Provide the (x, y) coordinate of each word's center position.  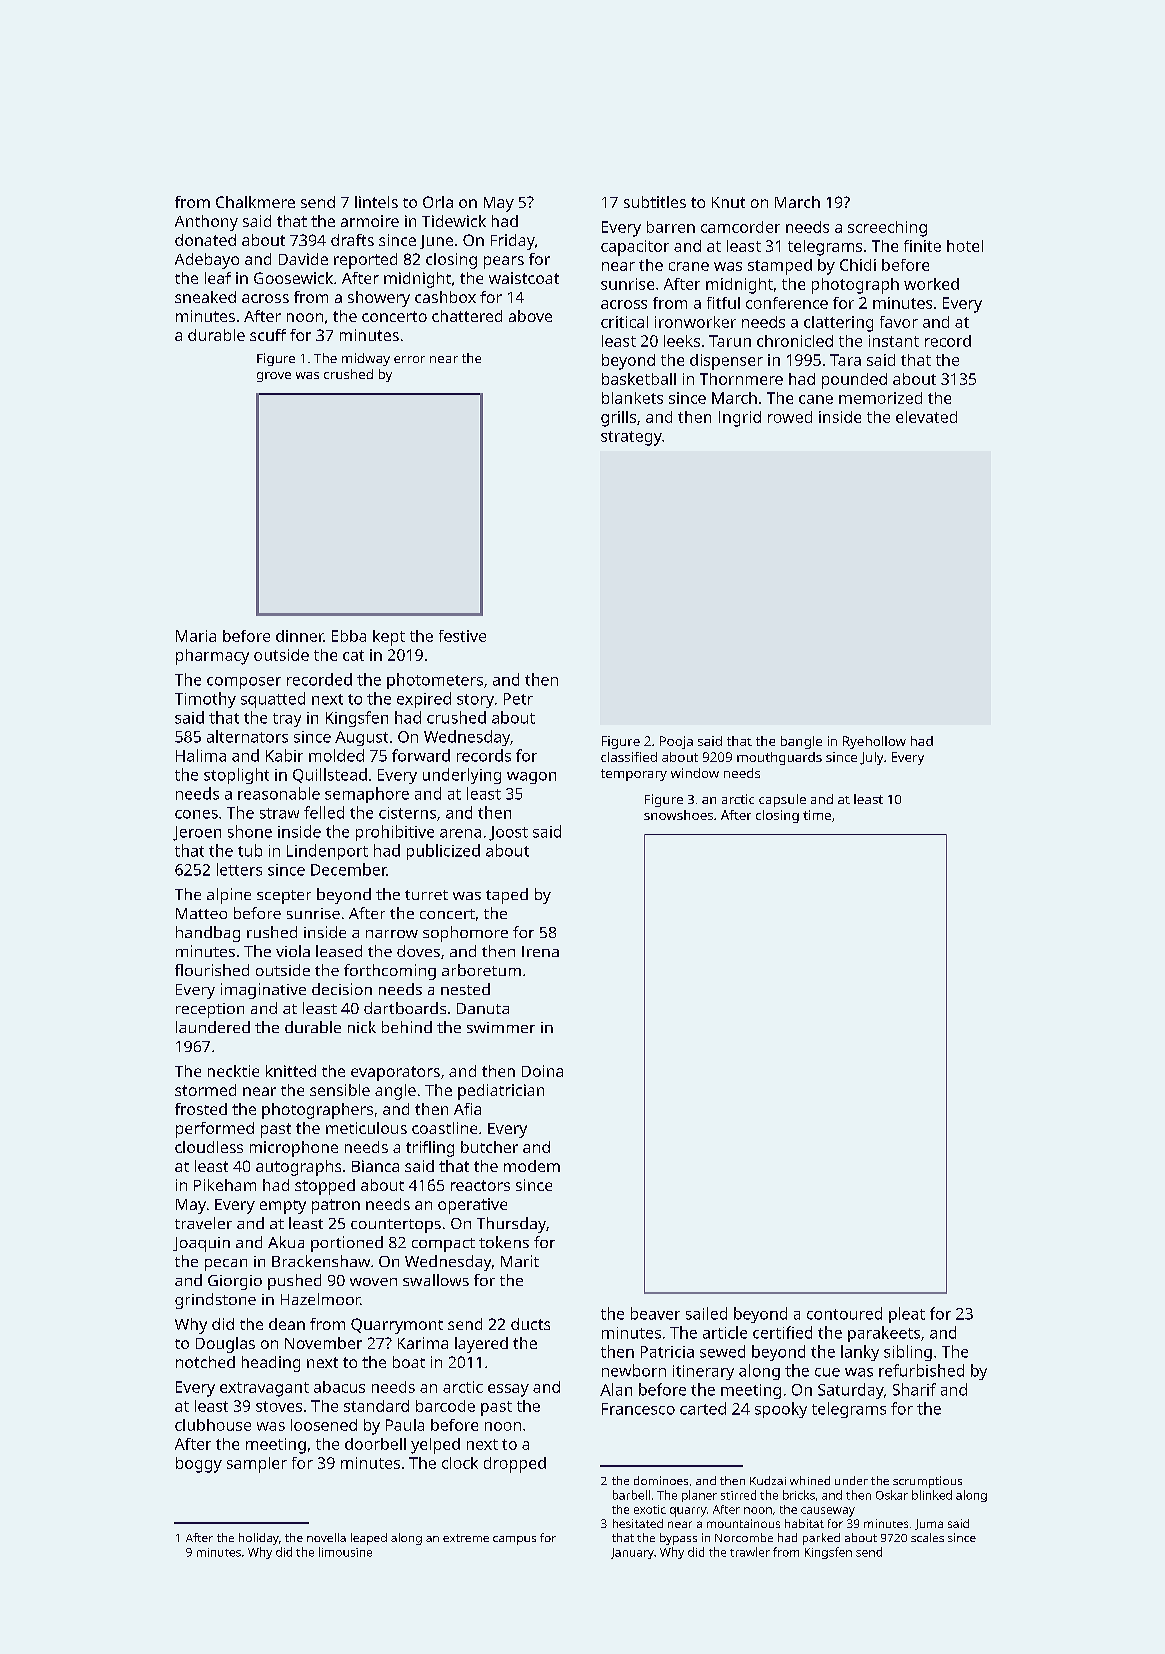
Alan (616, 1389)
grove (274, 377)
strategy (631, 438)
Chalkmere (255, 202)
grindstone (215, 1301)
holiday (259, 1539)
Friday (513, 242)
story (475, 701)
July (871, 758)
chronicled (795, 341)
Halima (201, 755)
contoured (844, 1313)
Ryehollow (874, 742)
